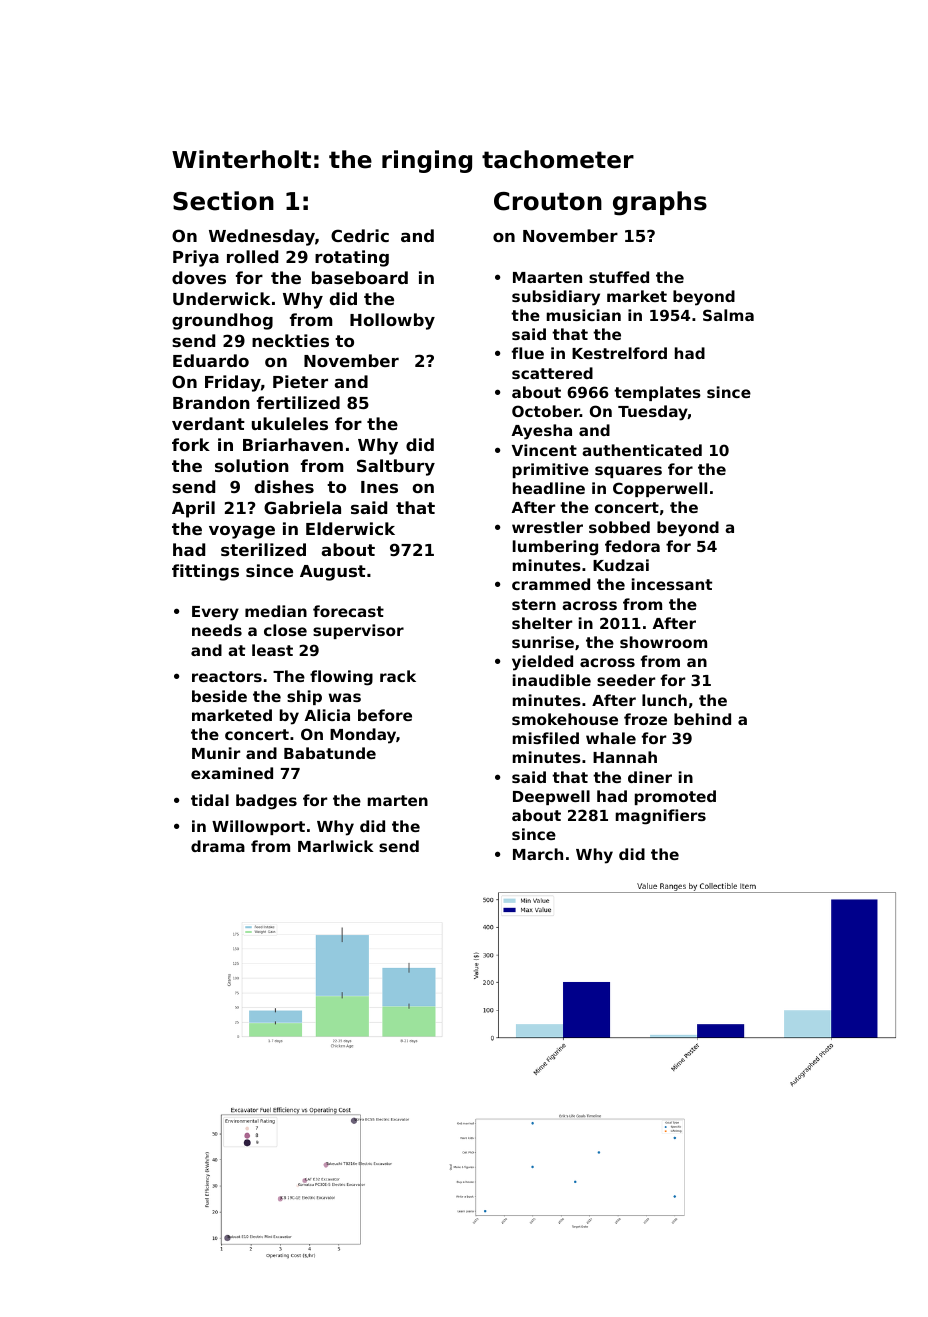 The image size is (928, 1317). What do you see at coordinates (660, 203) in the screenshot?
I see `graphs` at bounding box center [660, 203].
